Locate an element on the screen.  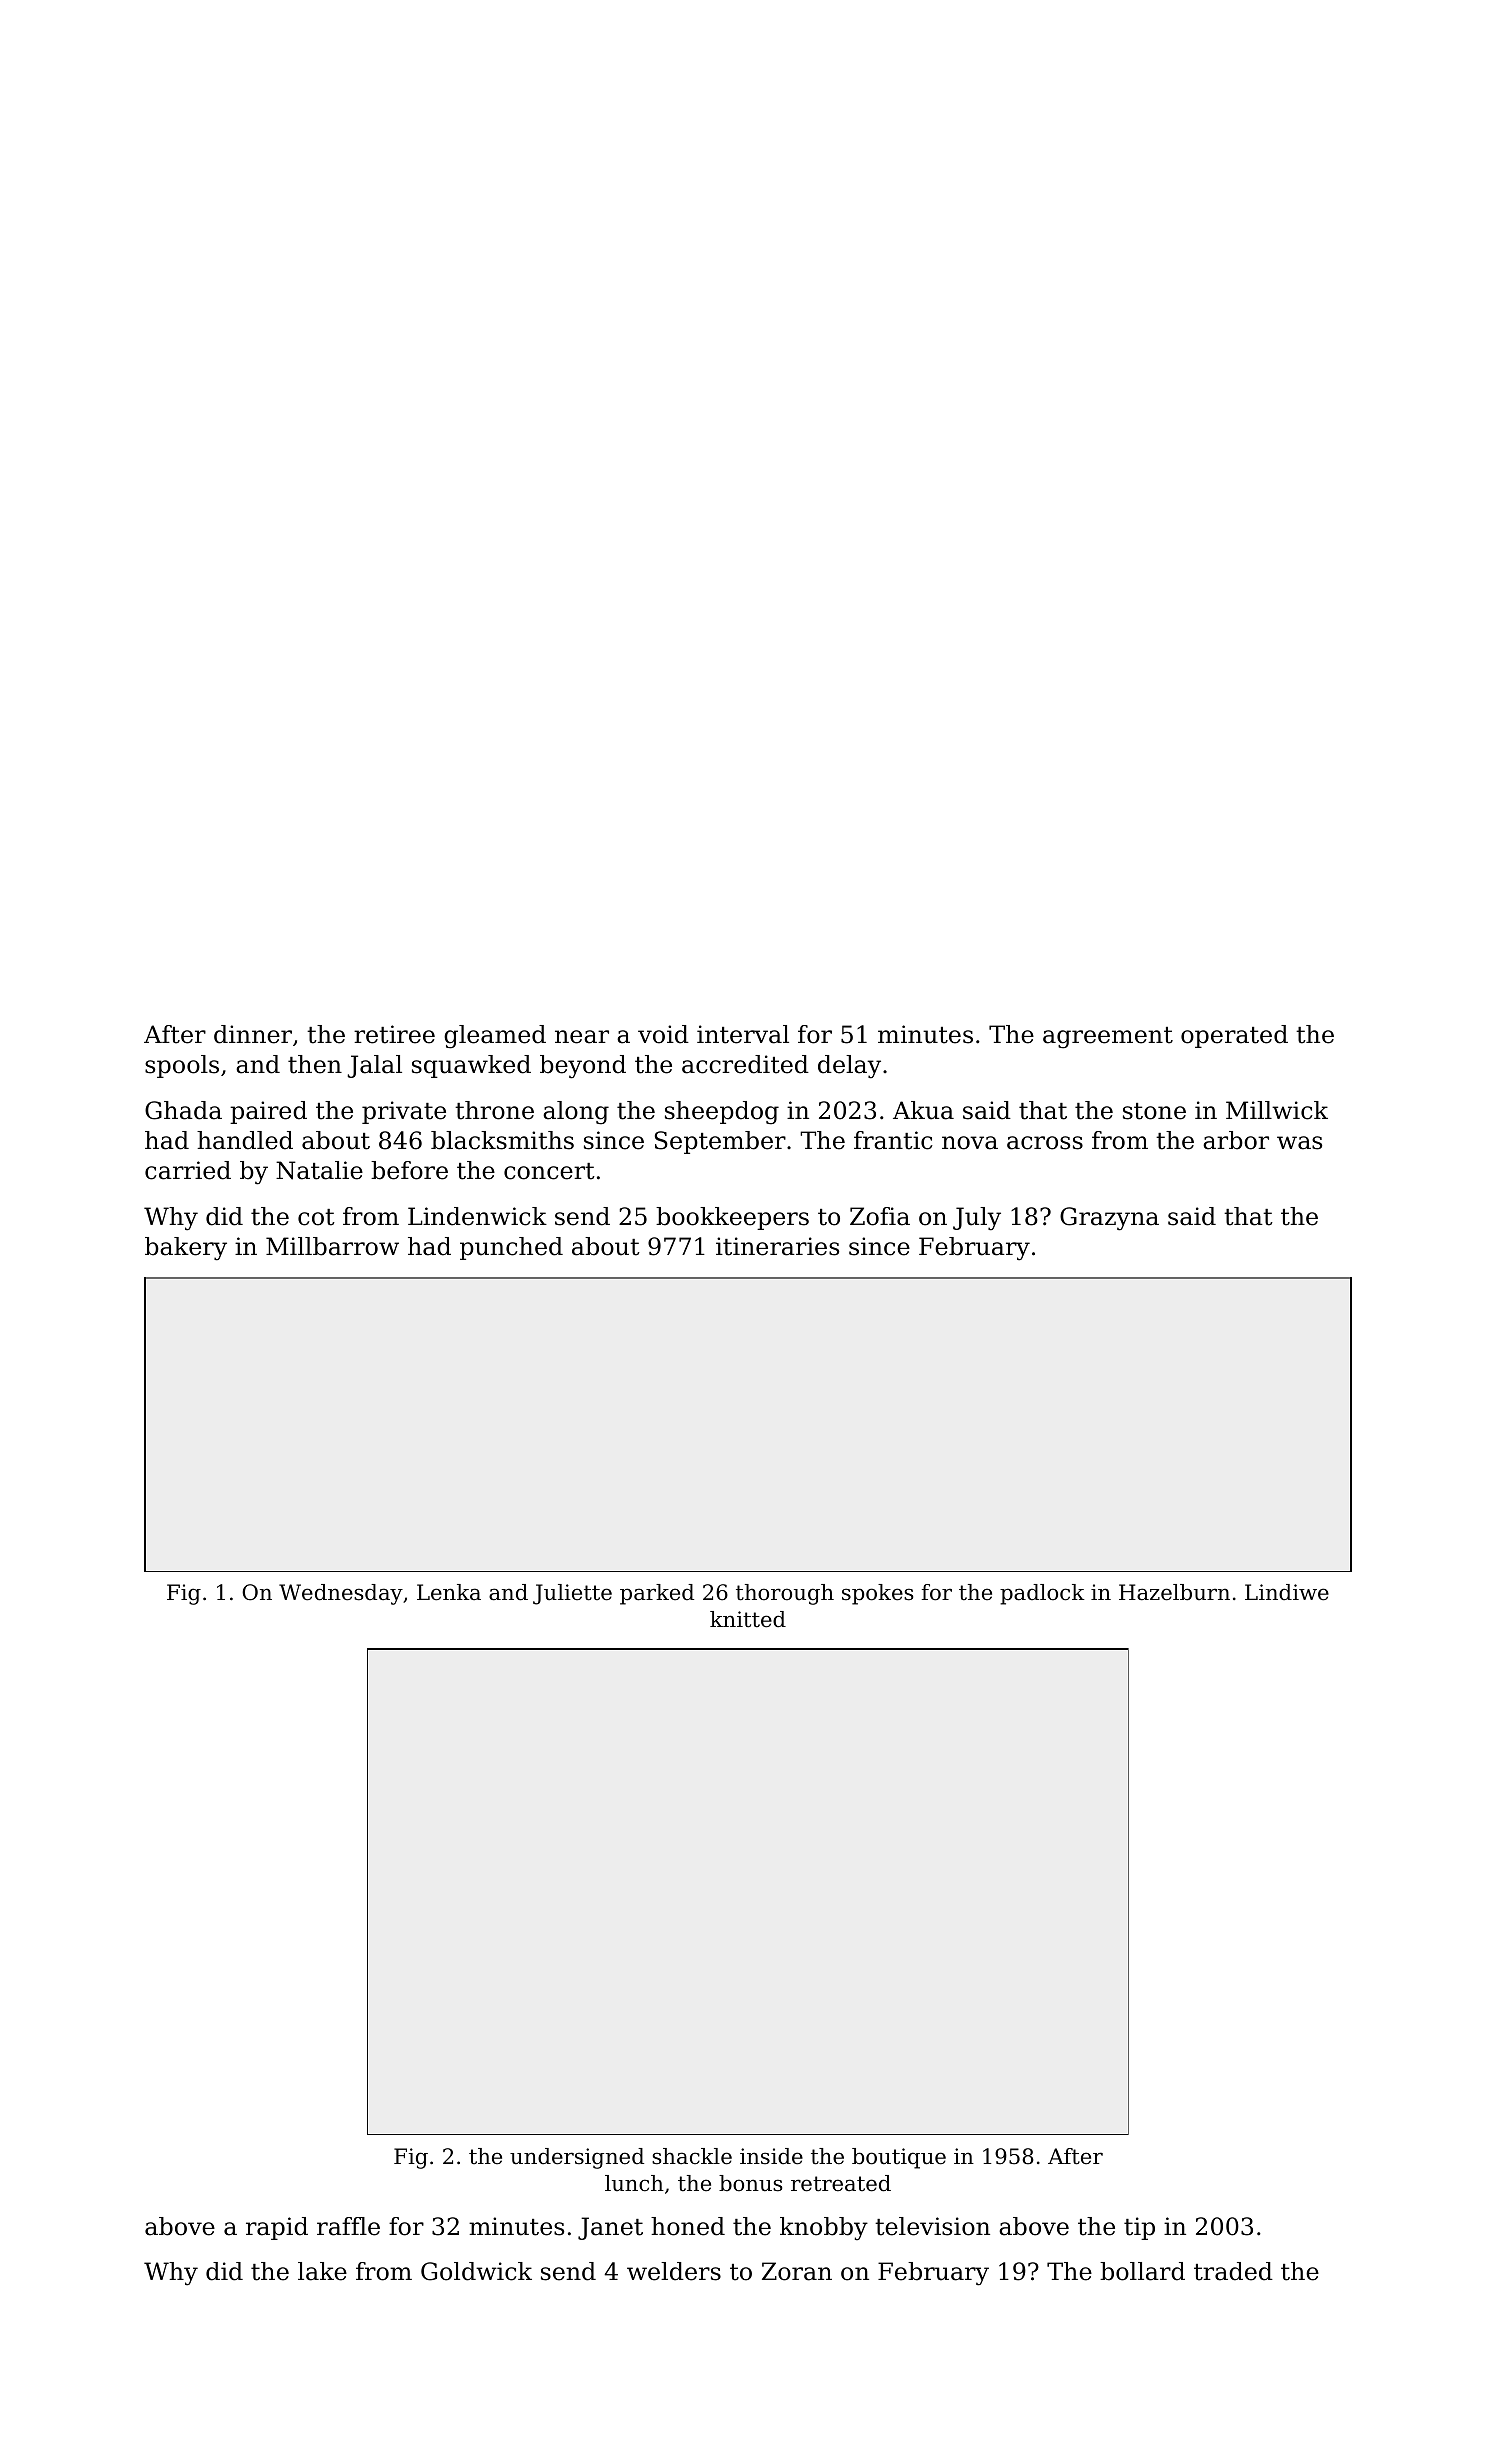
lake is located at coordinates (322, 2271).
